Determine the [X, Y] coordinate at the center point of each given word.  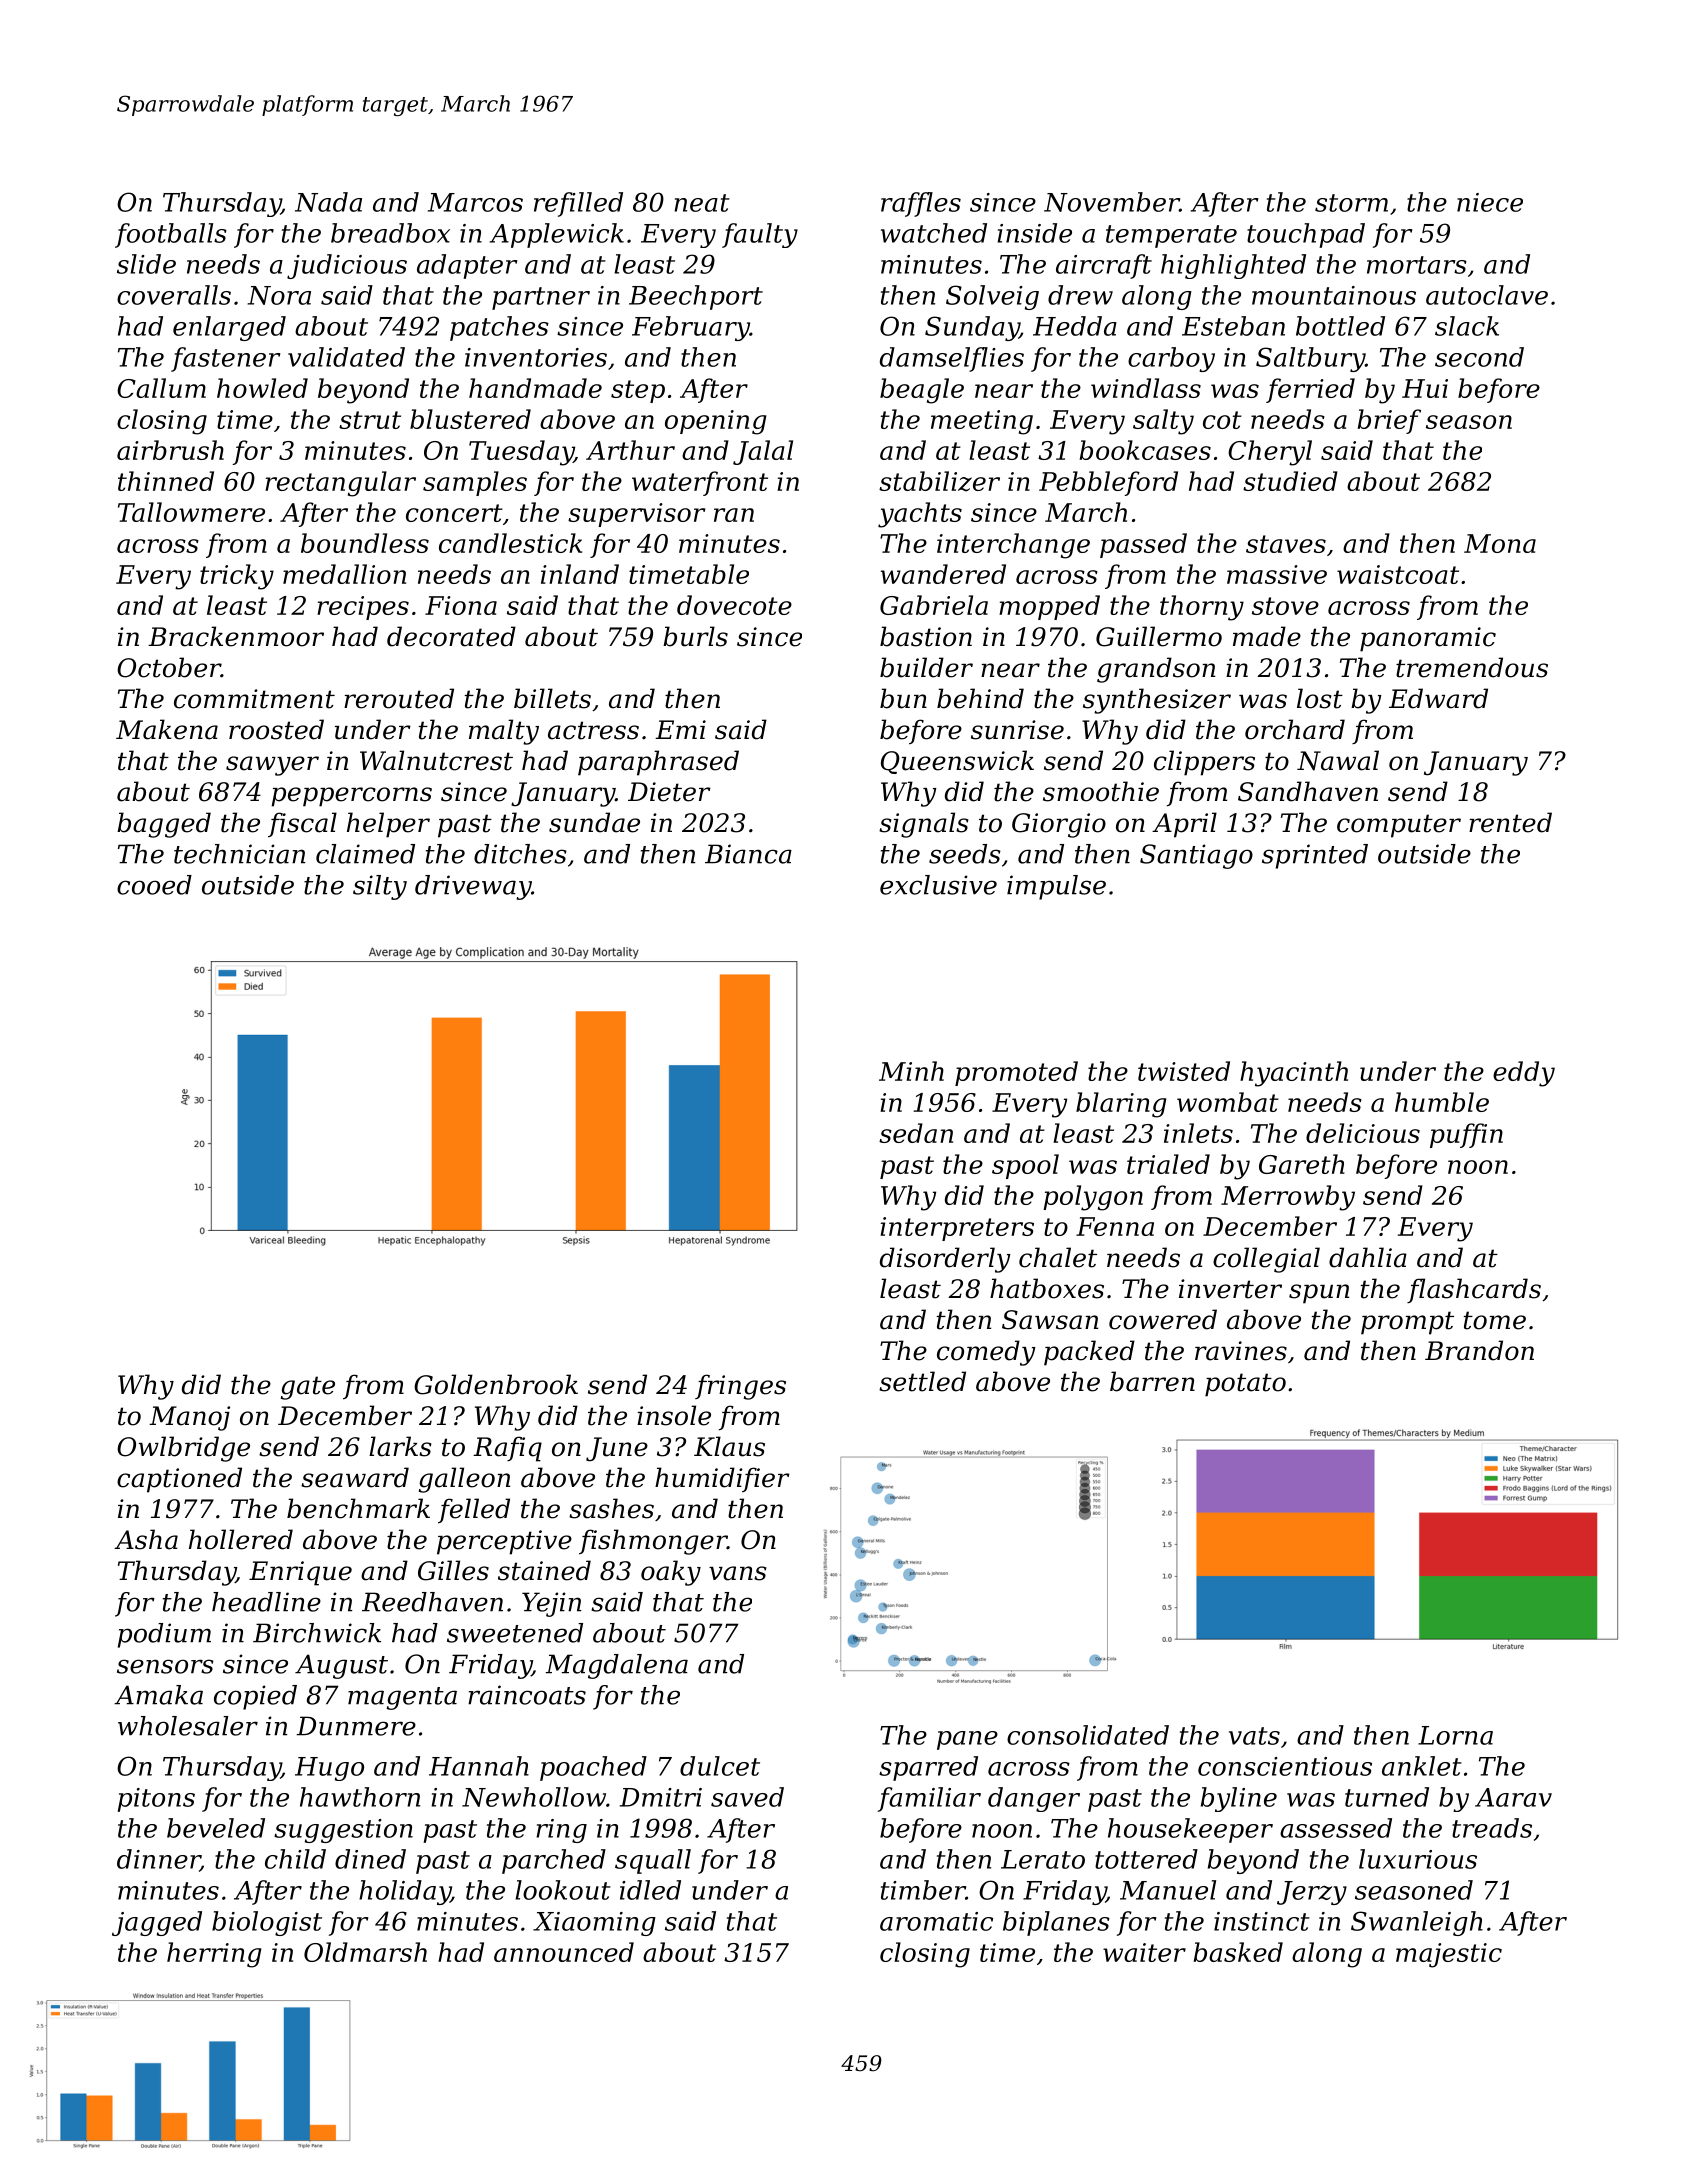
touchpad [1306, 235]
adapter [467, 266]
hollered [241, 1539]
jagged [157, 1923]
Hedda [1075, 326]
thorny [1202, 608]
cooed [154, 885]
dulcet [720, 1766]
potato [1245, 1385]
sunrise [1017, 730]
